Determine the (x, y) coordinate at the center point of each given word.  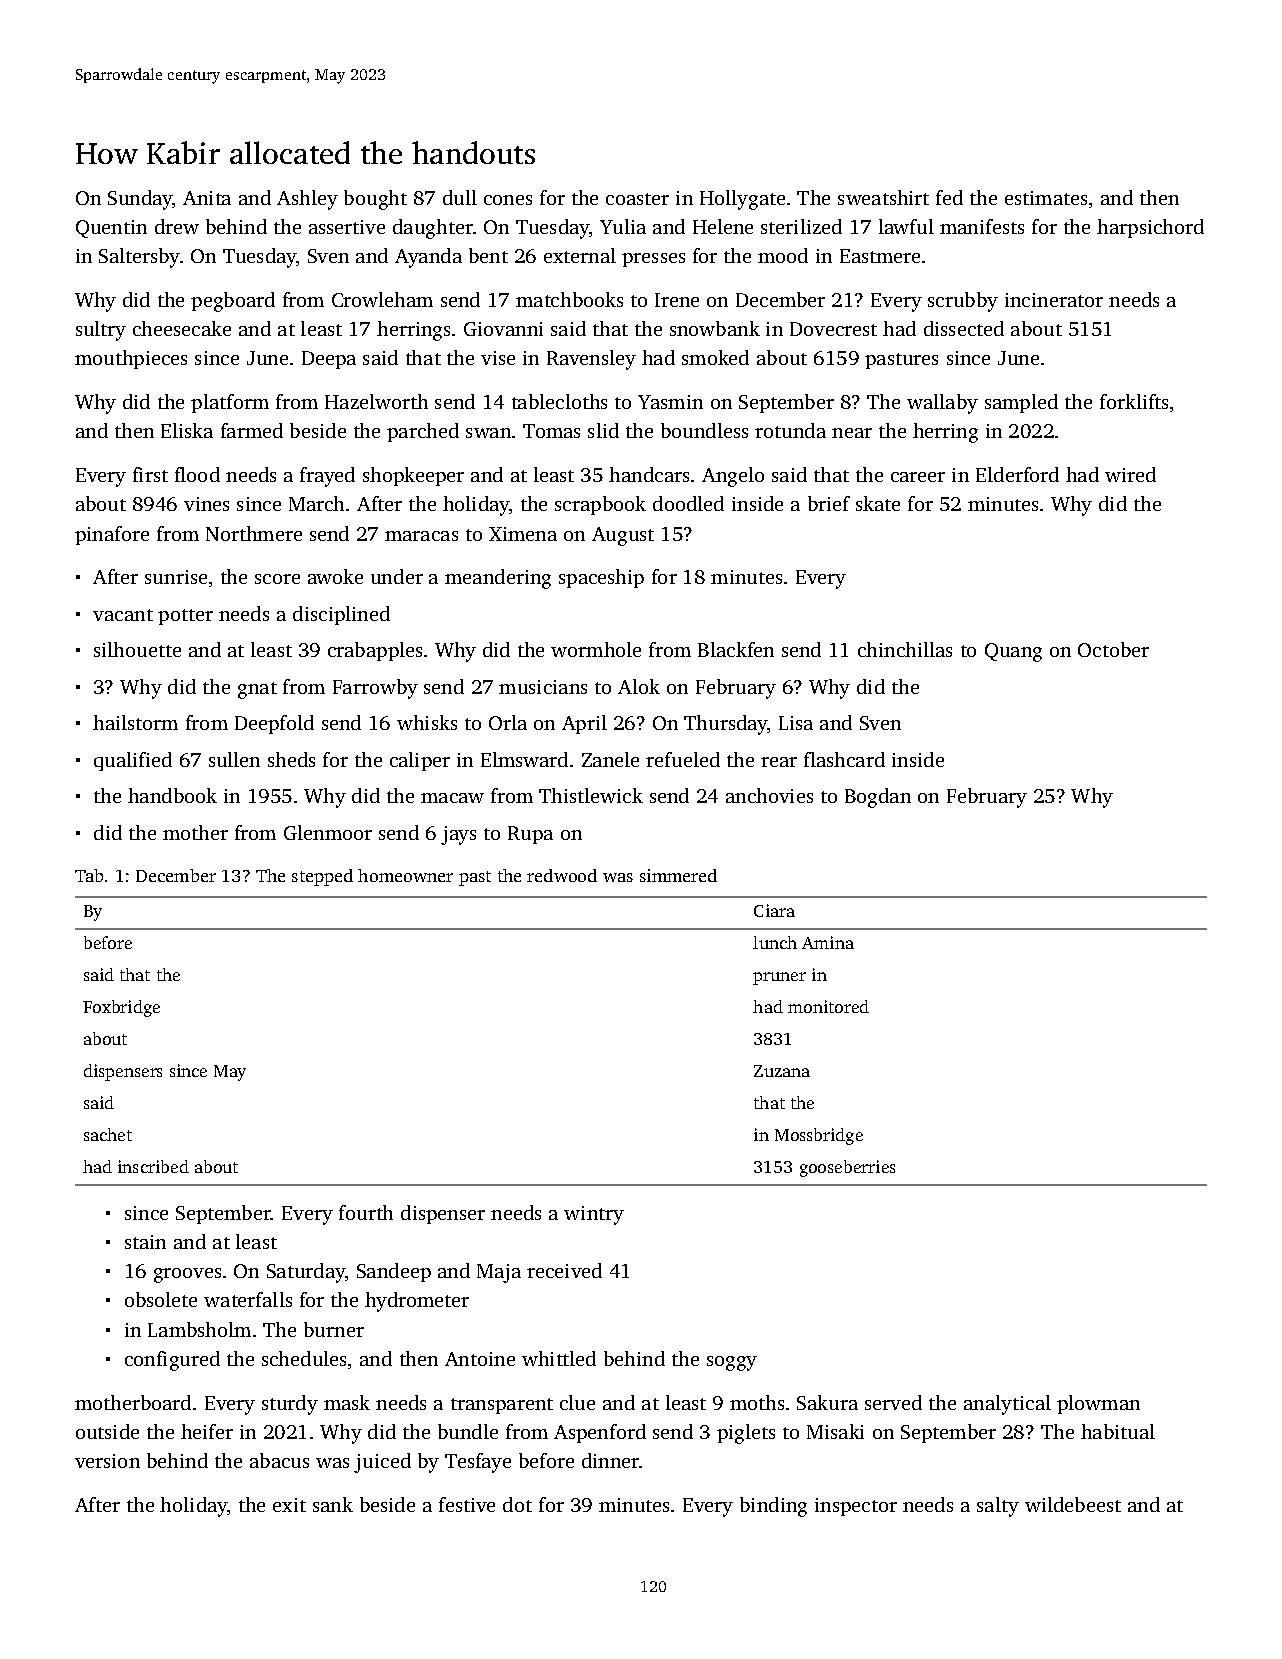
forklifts (1134, 401)
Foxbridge (121, 1008)
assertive (347, 227)
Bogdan (878, 798)
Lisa (796, 723)
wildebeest (1073, 1504)
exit (289, 1505)
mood (783, 255)
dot (517, 1504)
